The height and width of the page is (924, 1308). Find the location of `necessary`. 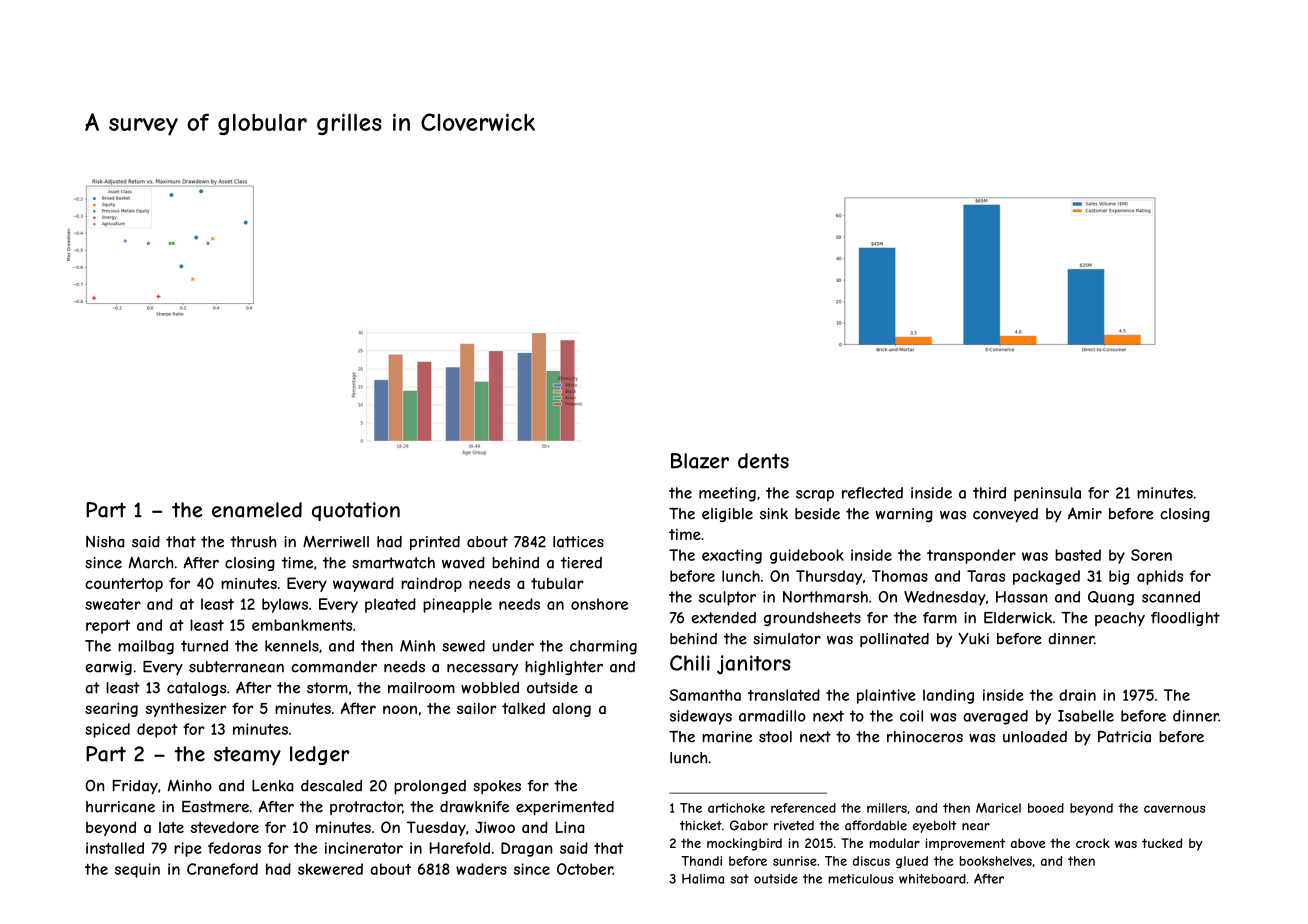

necessary is located at coordinates (482, 669).
